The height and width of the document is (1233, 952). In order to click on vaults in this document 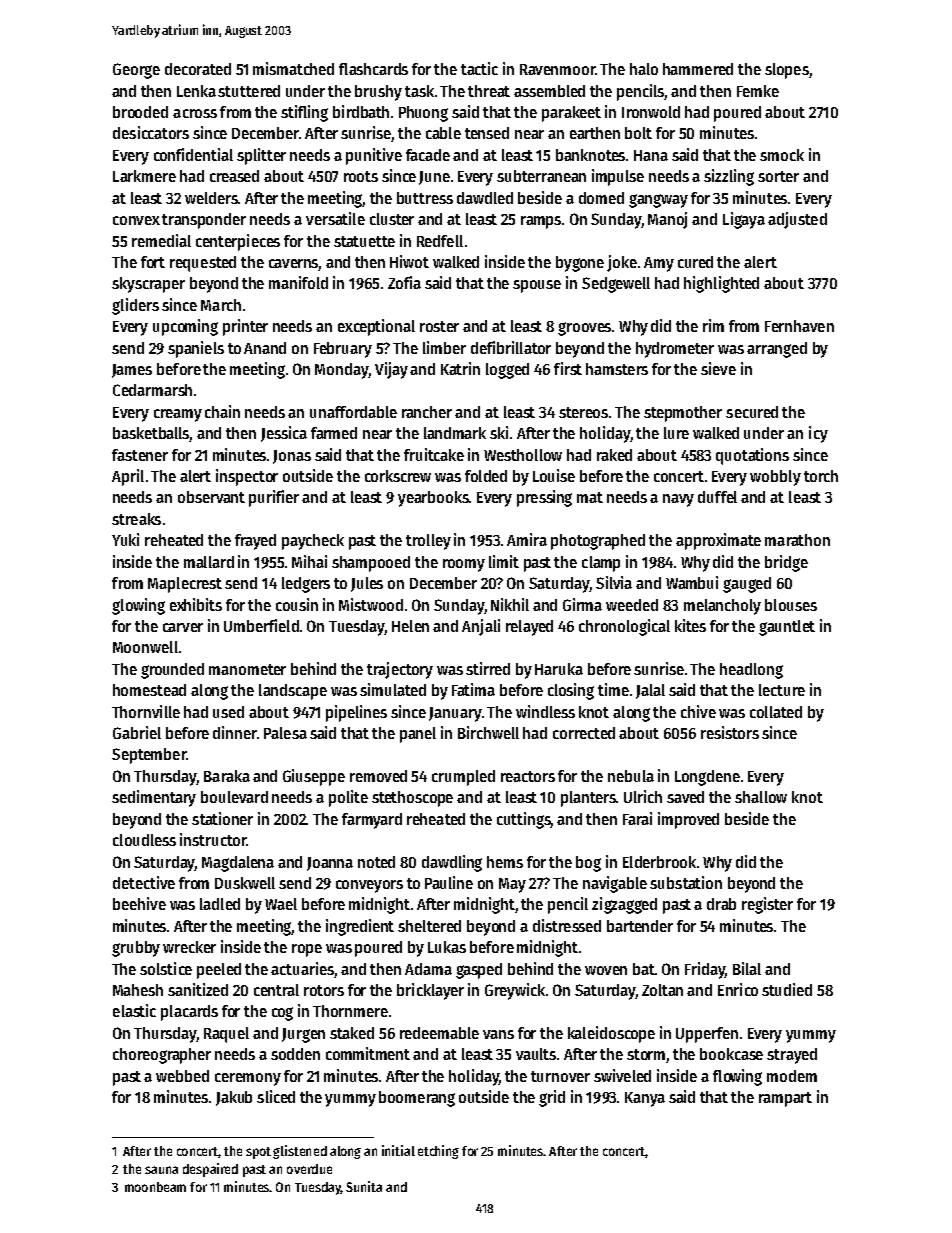, I will do `click(536, 1054)`.
